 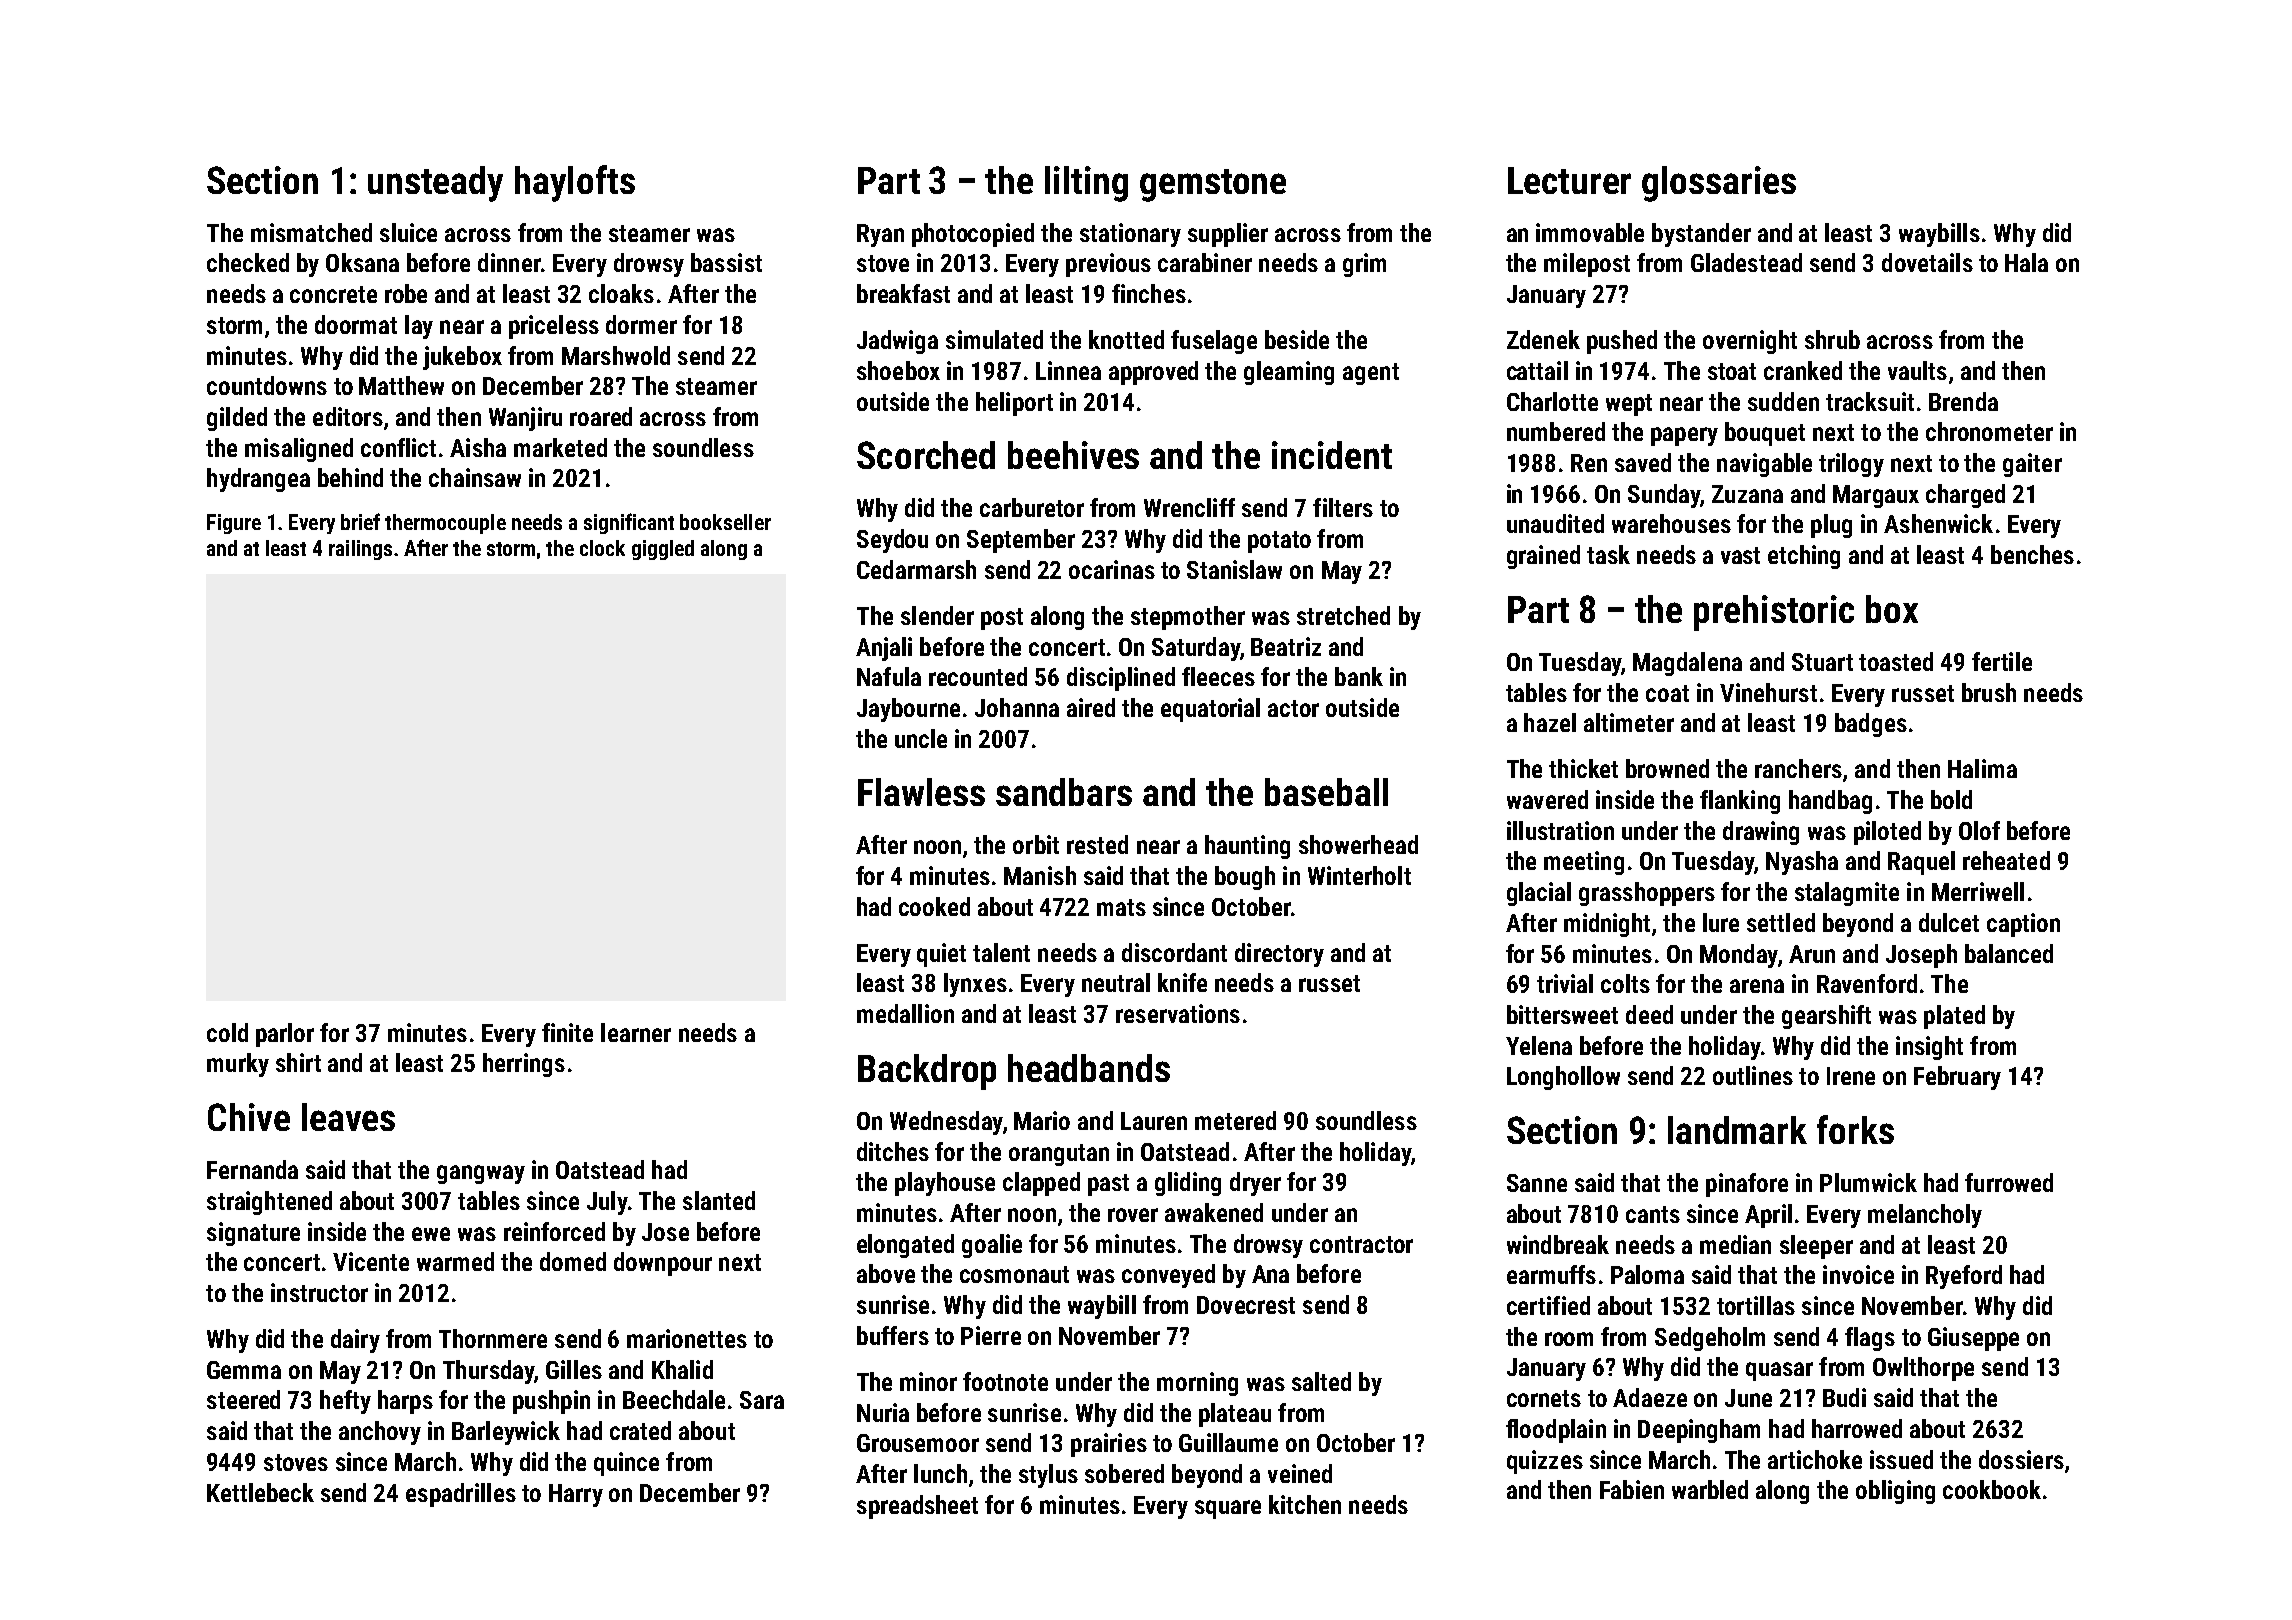 What do you see at coordinates (921, 792) in the document?
I see `Flawless` at bounding box center [921, 792].
